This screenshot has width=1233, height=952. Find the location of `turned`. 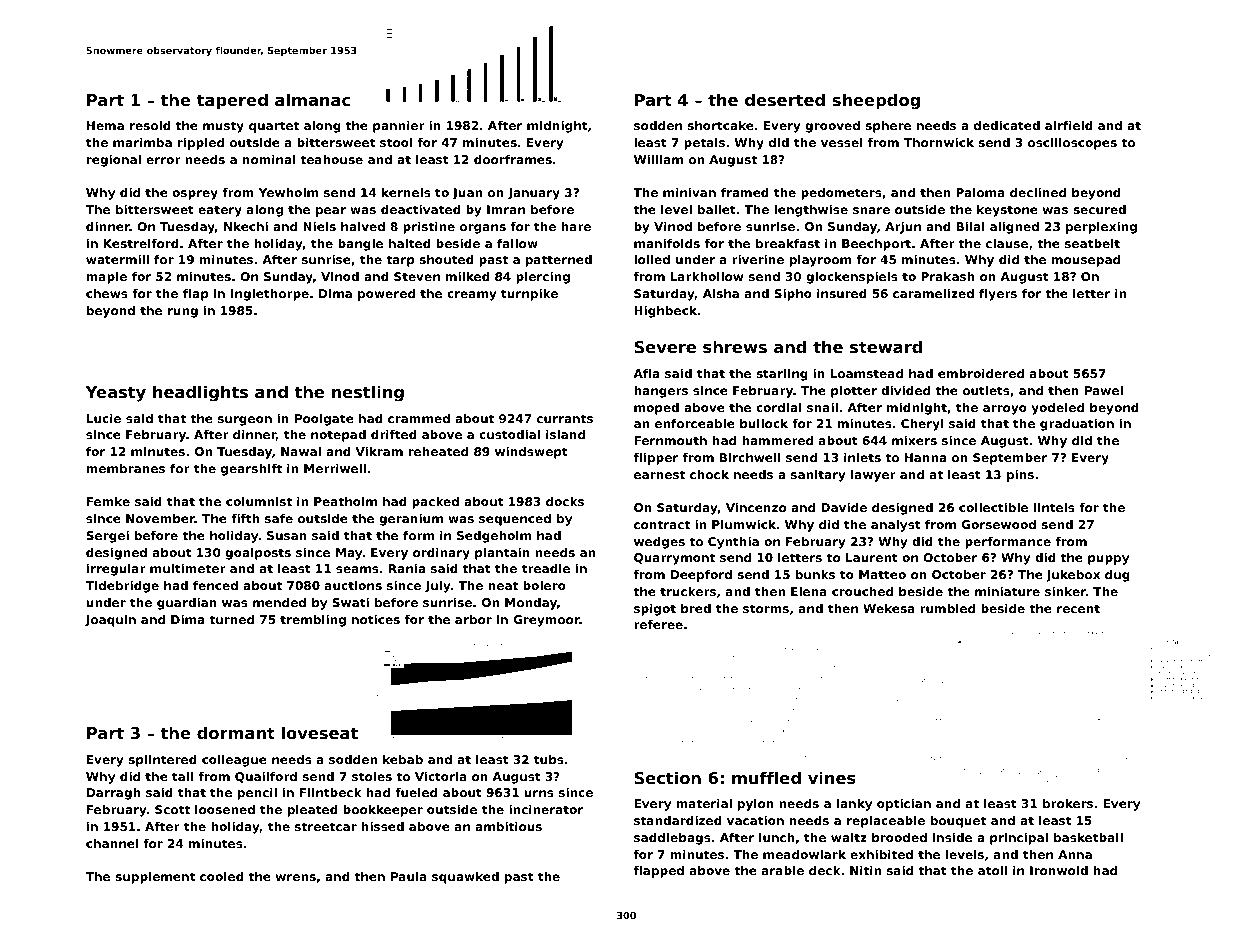

turned is located at coordinates (231, 619).
